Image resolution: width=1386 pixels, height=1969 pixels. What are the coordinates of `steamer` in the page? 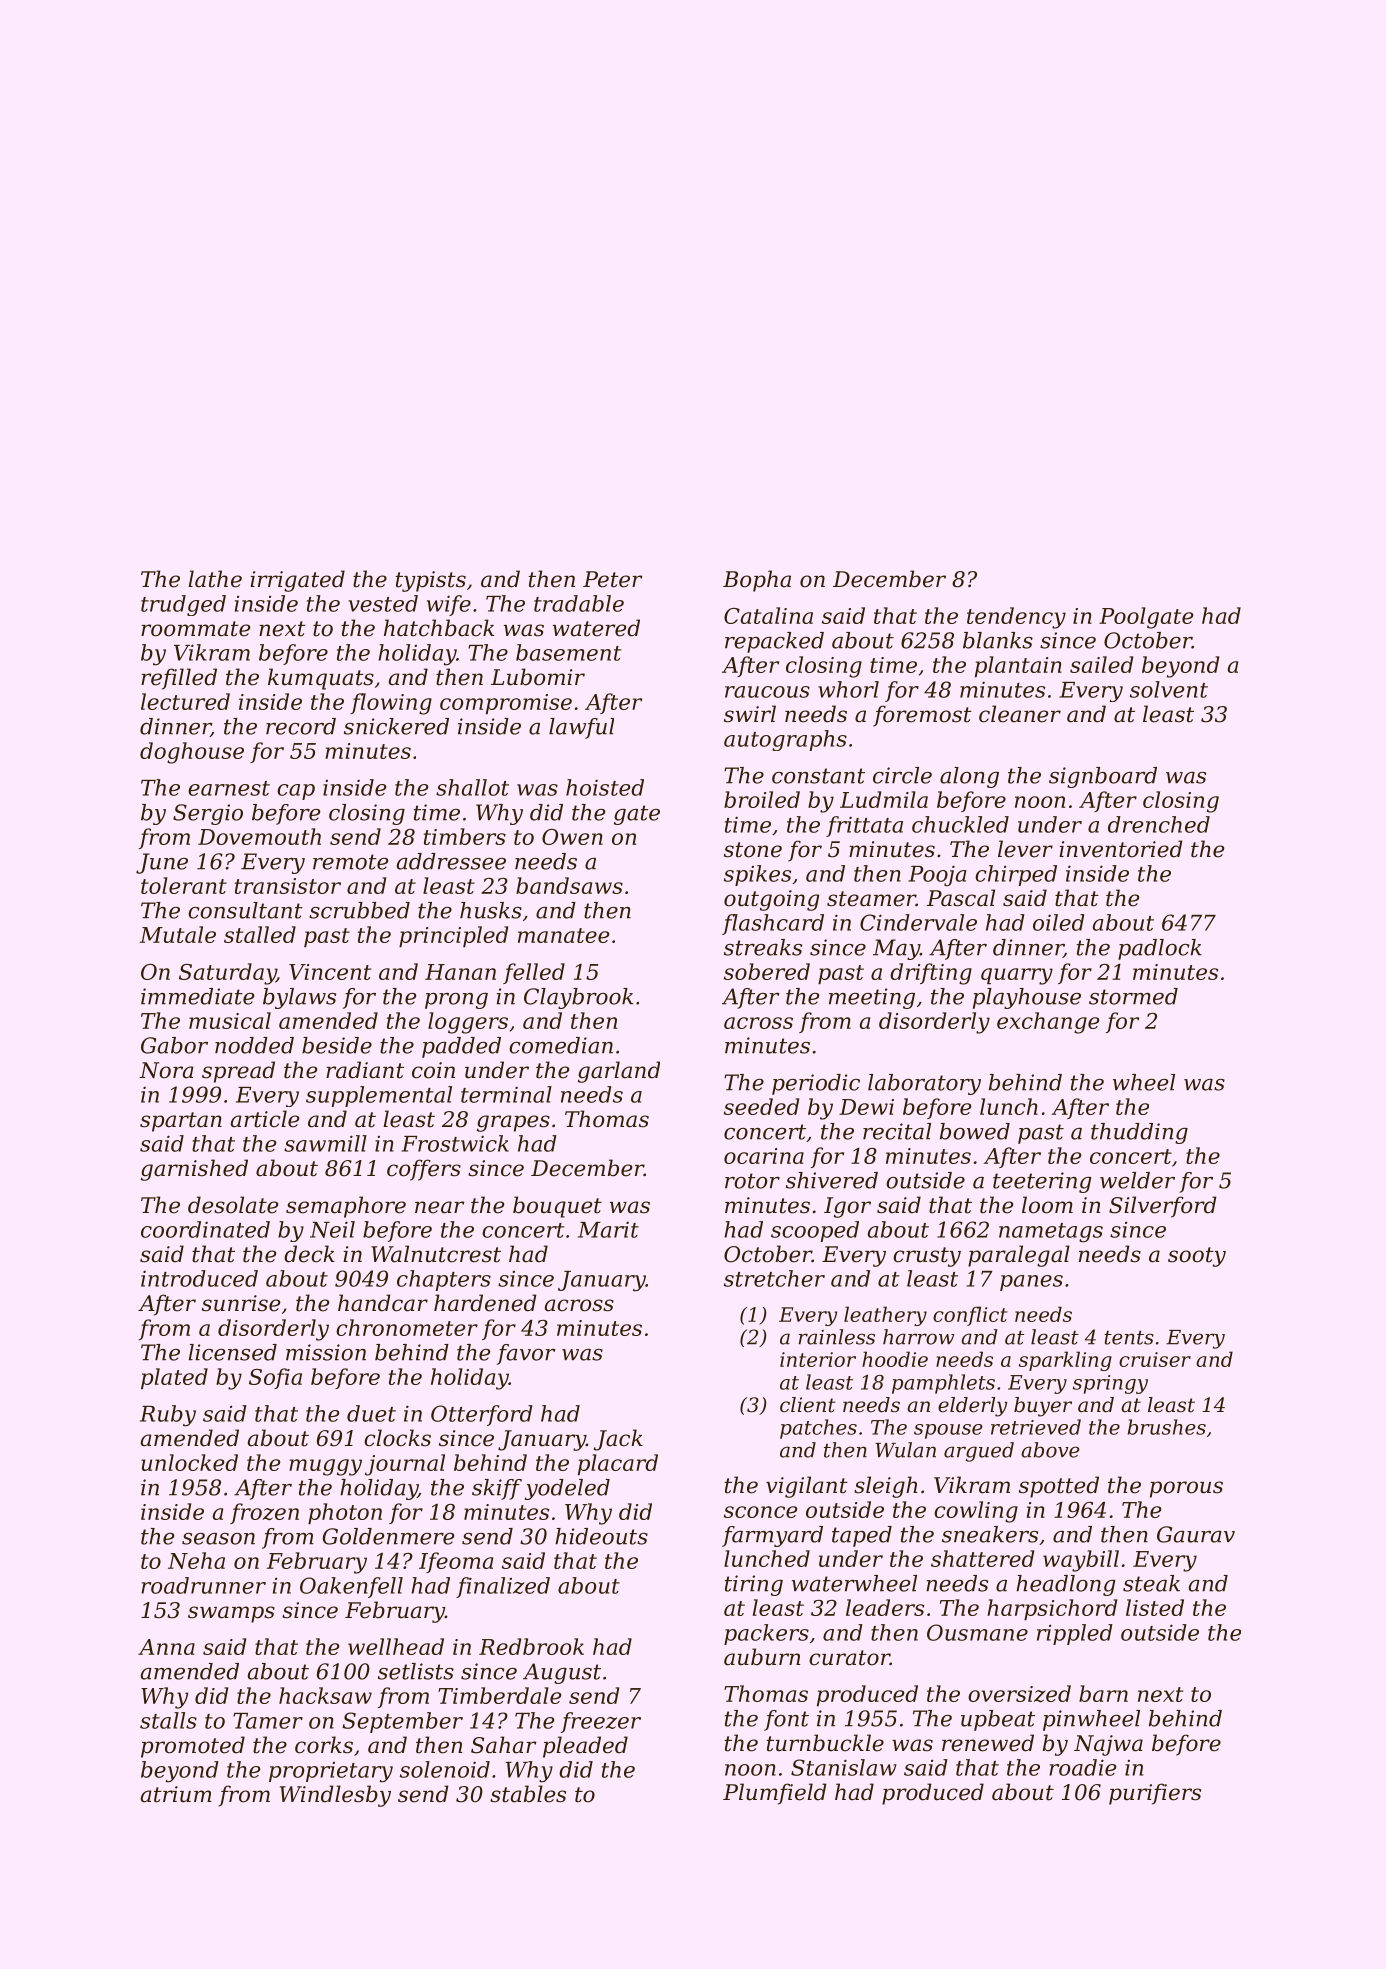 It's located at (871, 899).
